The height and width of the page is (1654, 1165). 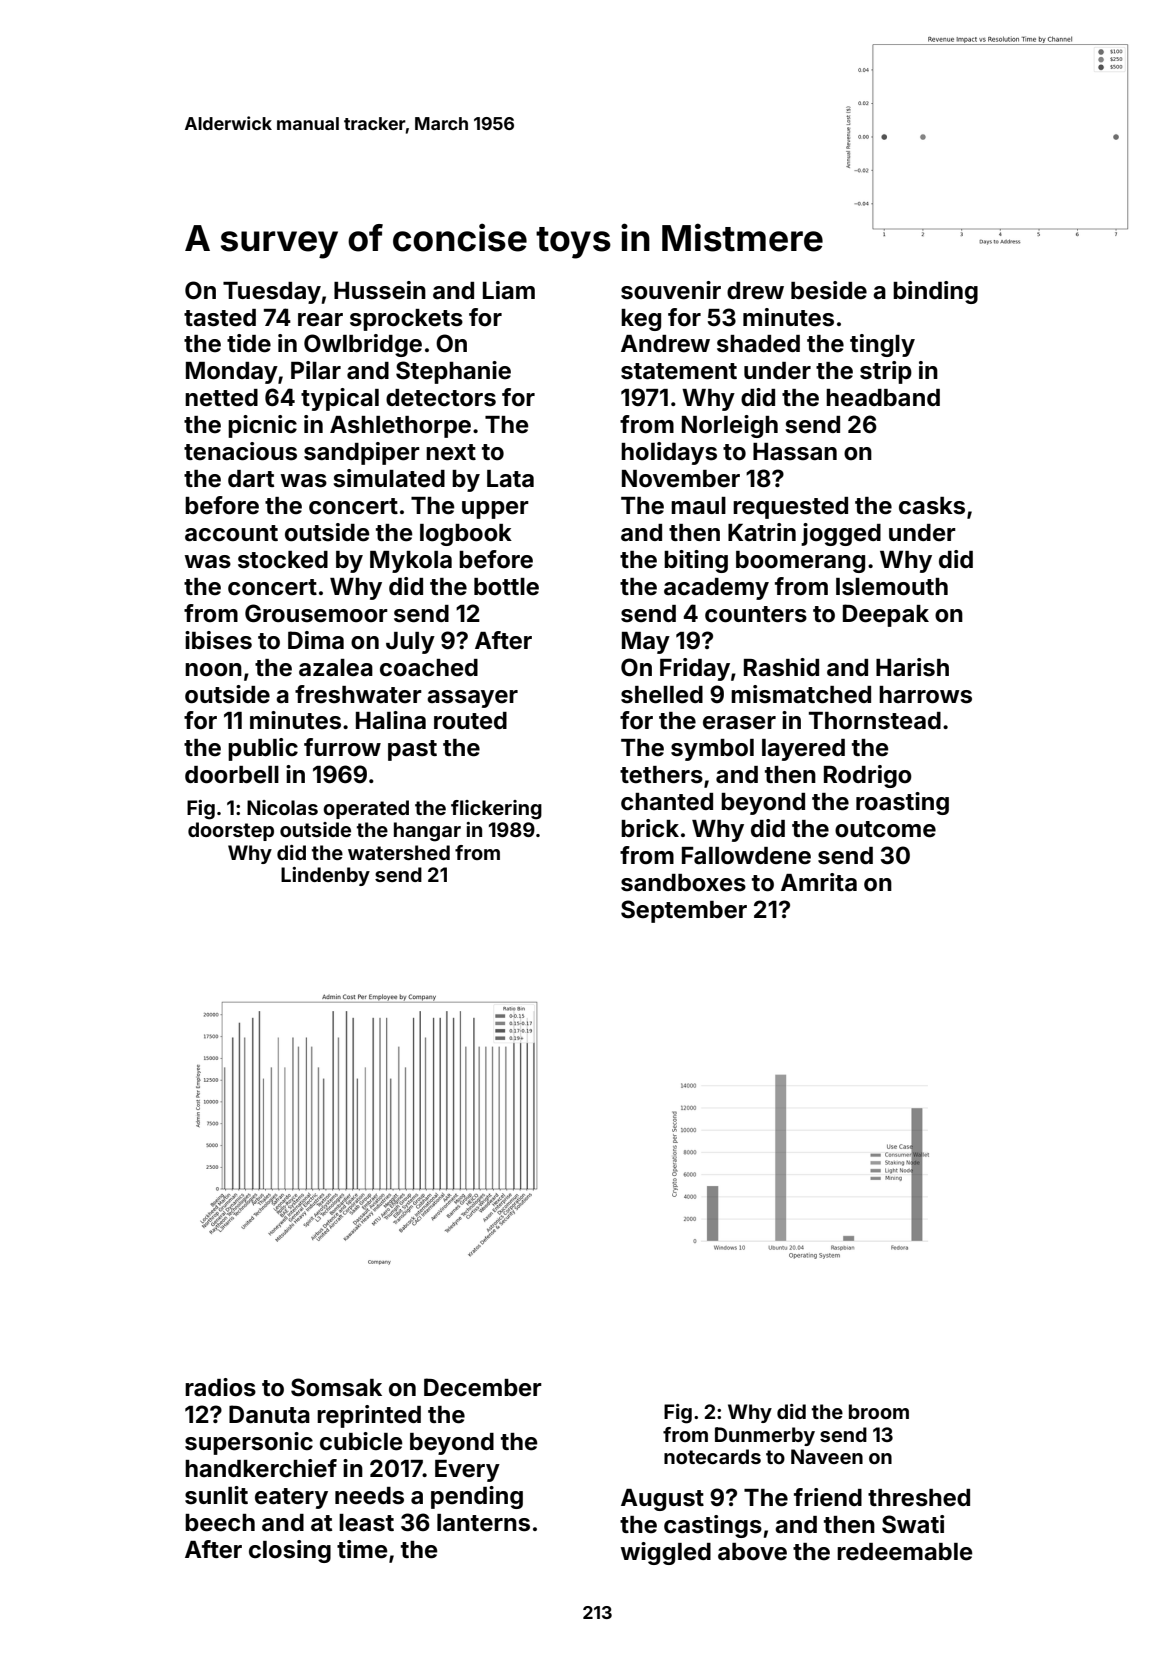 What do you see at coordinates (220, 1523) in the page?
I see `beech` at bounding box center [220, 1523].
